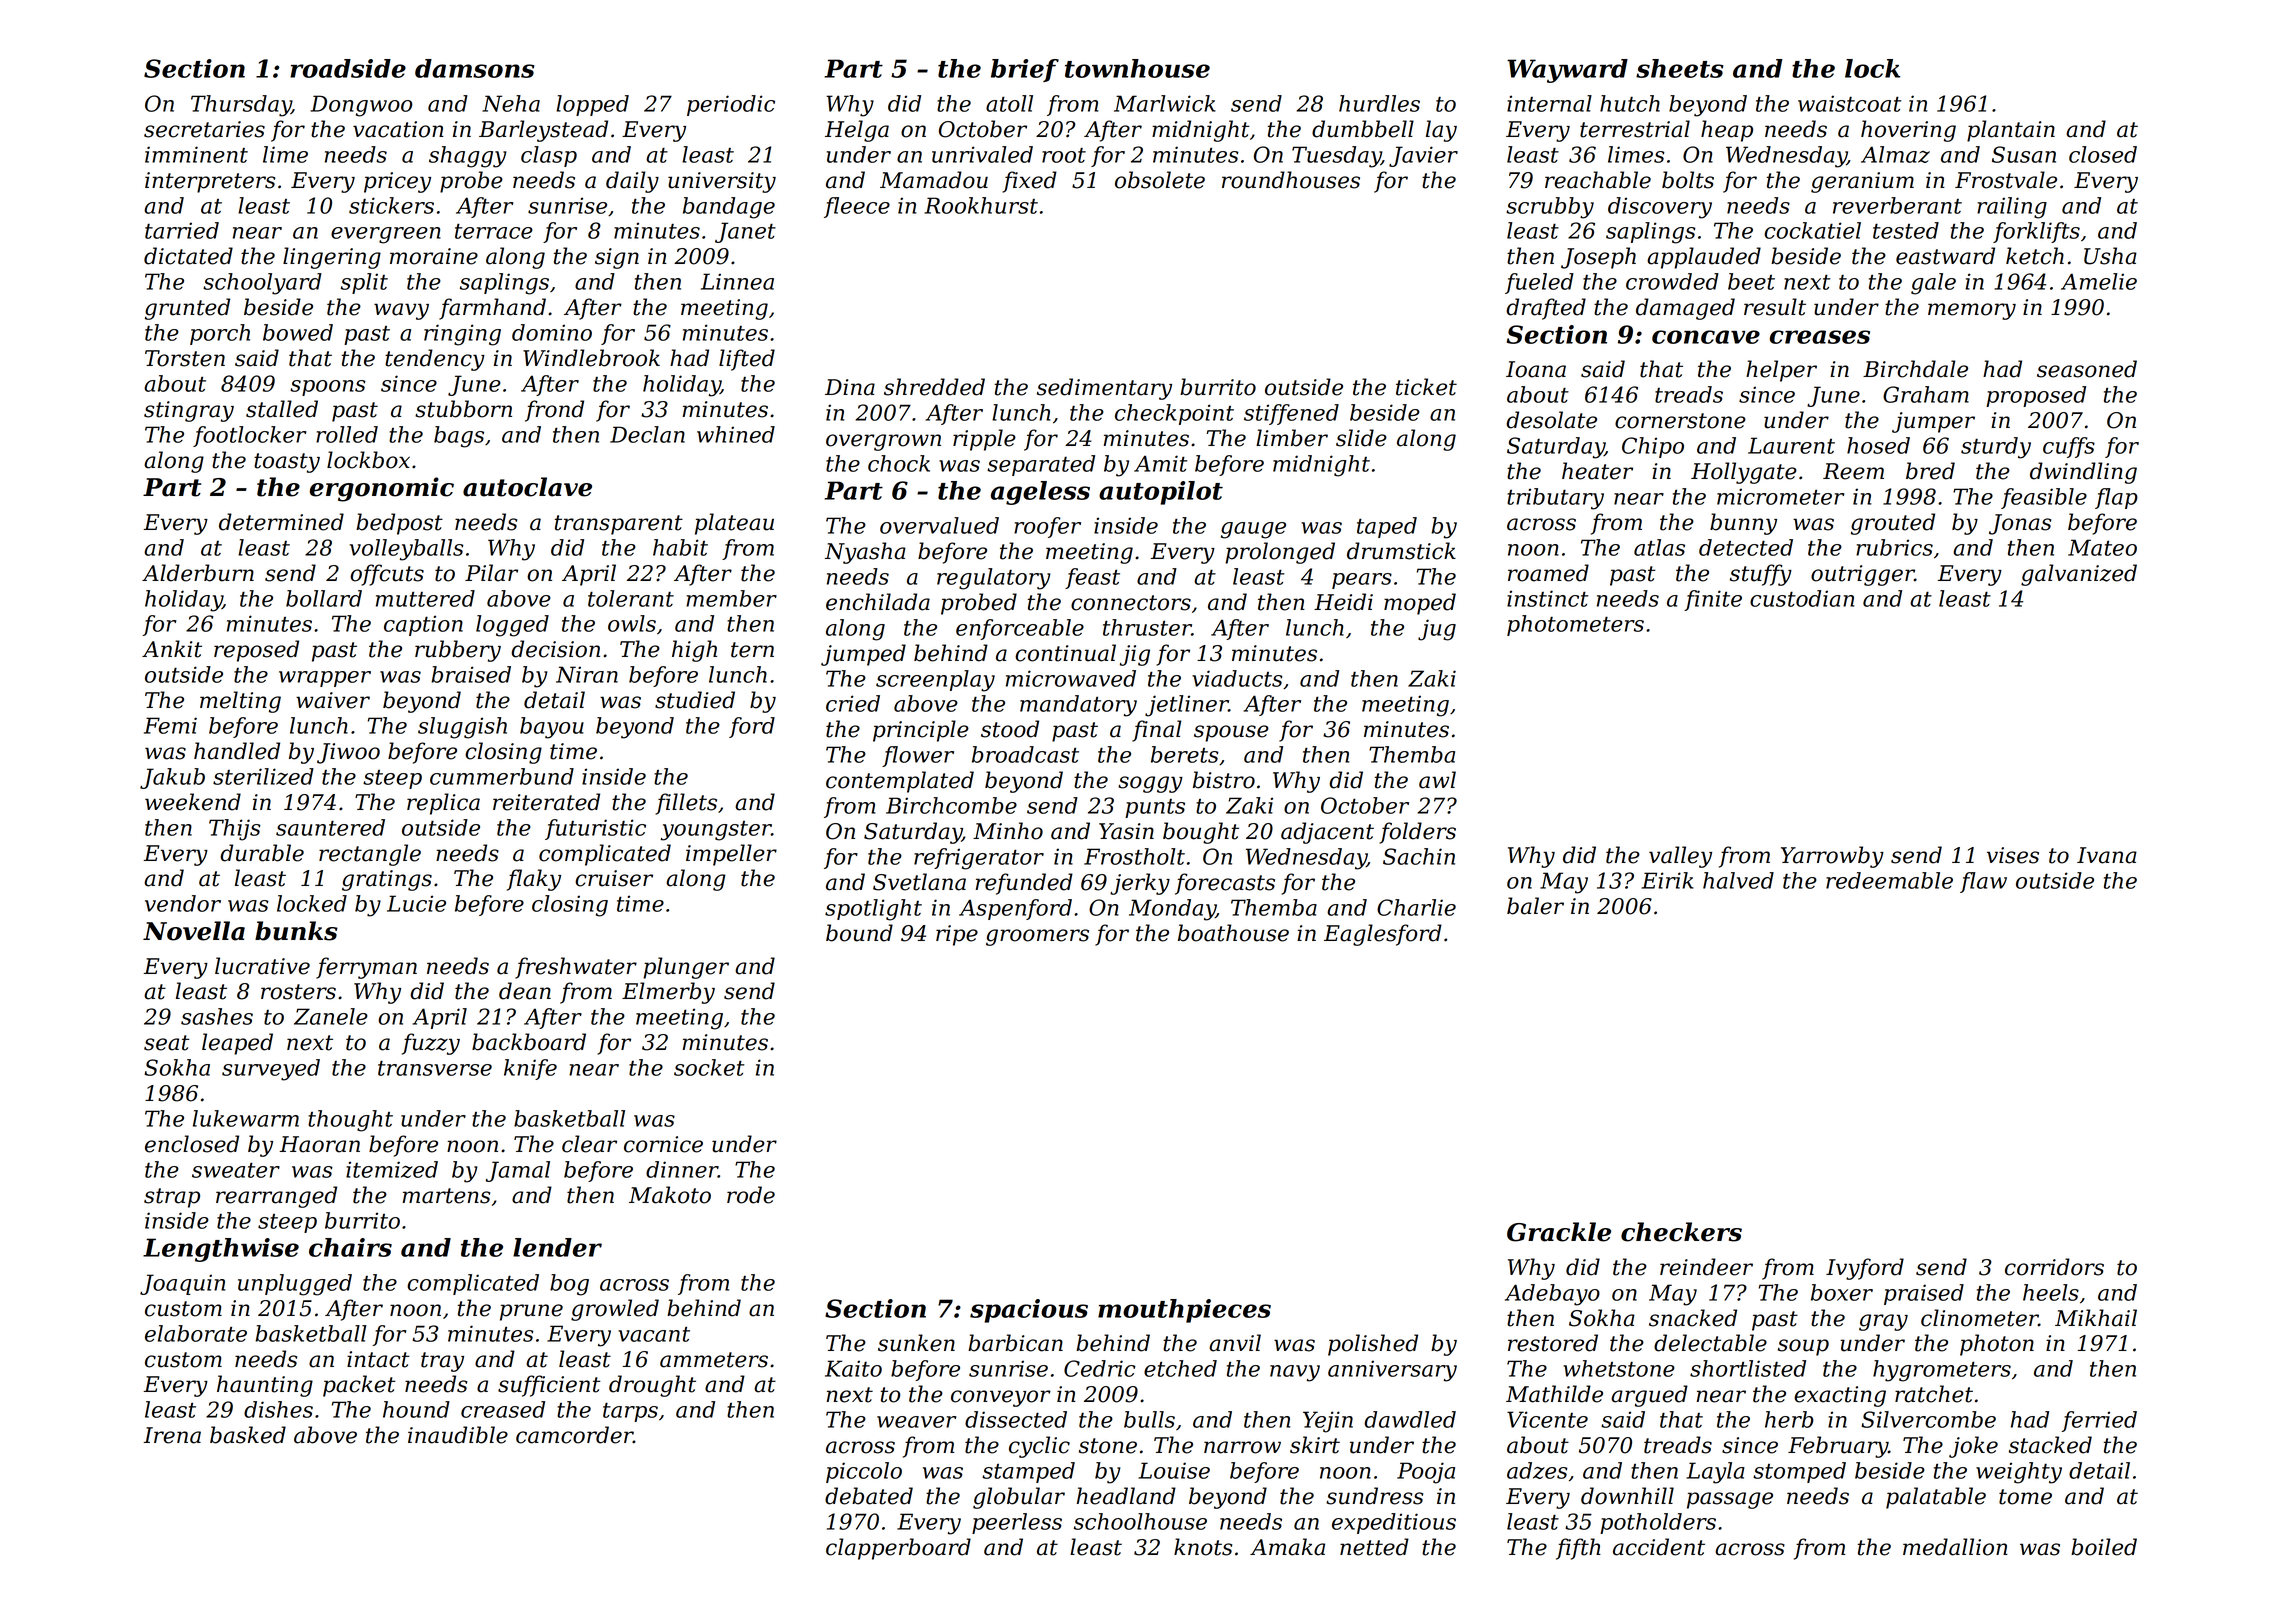 Image resolution: width=2282 pixels, height=1614 pixels. What do you see at coordinates (183, 903) in the page?
I see `vendor` at bounding box center [183, 903].
